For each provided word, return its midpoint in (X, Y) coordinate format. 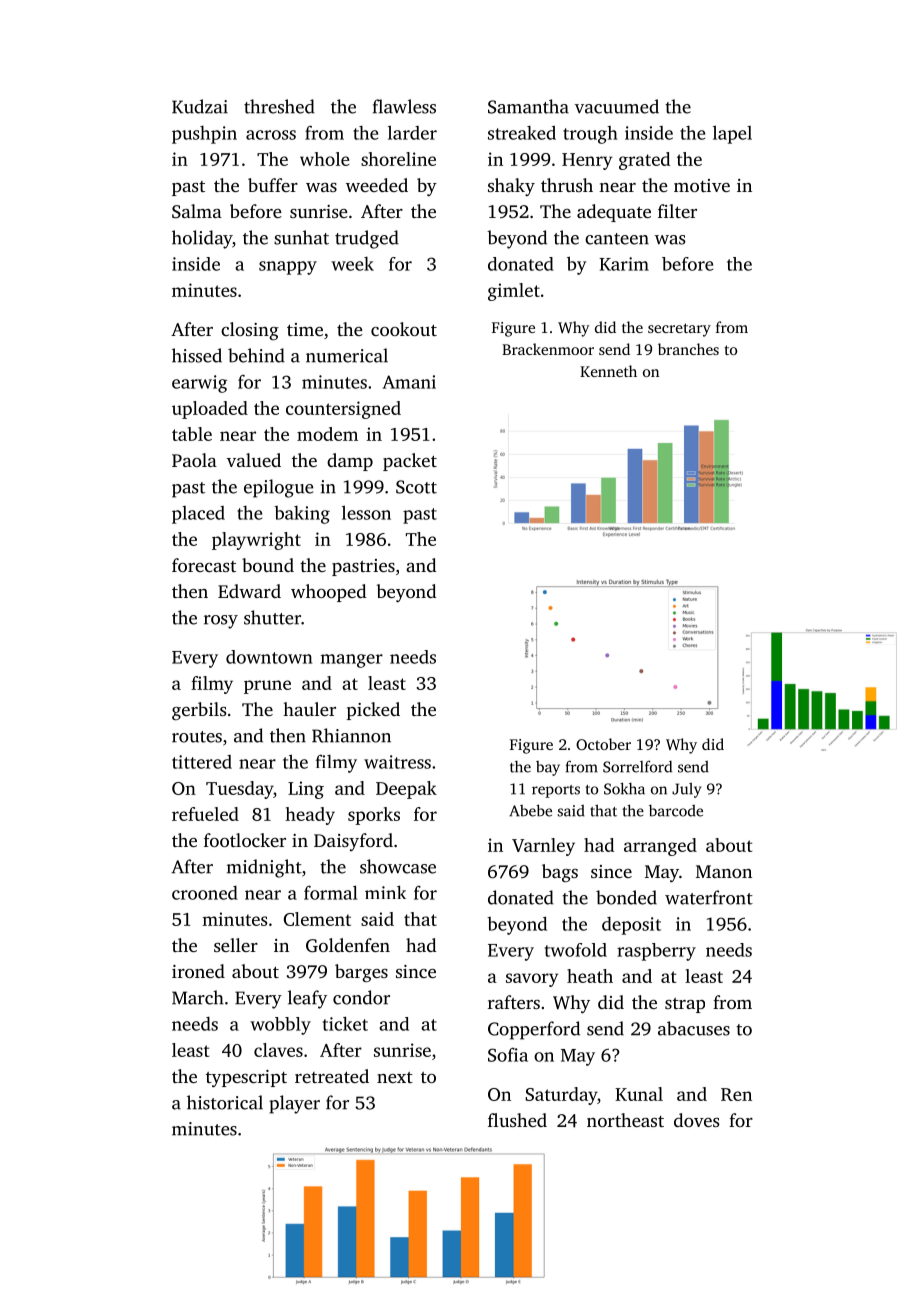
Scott (416, 487)
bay (548, 768)
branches (688, 349)
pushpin (204, 135)
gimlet (514, 292)
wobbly (280, 1026)
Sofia (508, 1055)
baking (302, 515)
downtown (269, 657)
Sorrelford (637, 767)
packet (410, 462)
